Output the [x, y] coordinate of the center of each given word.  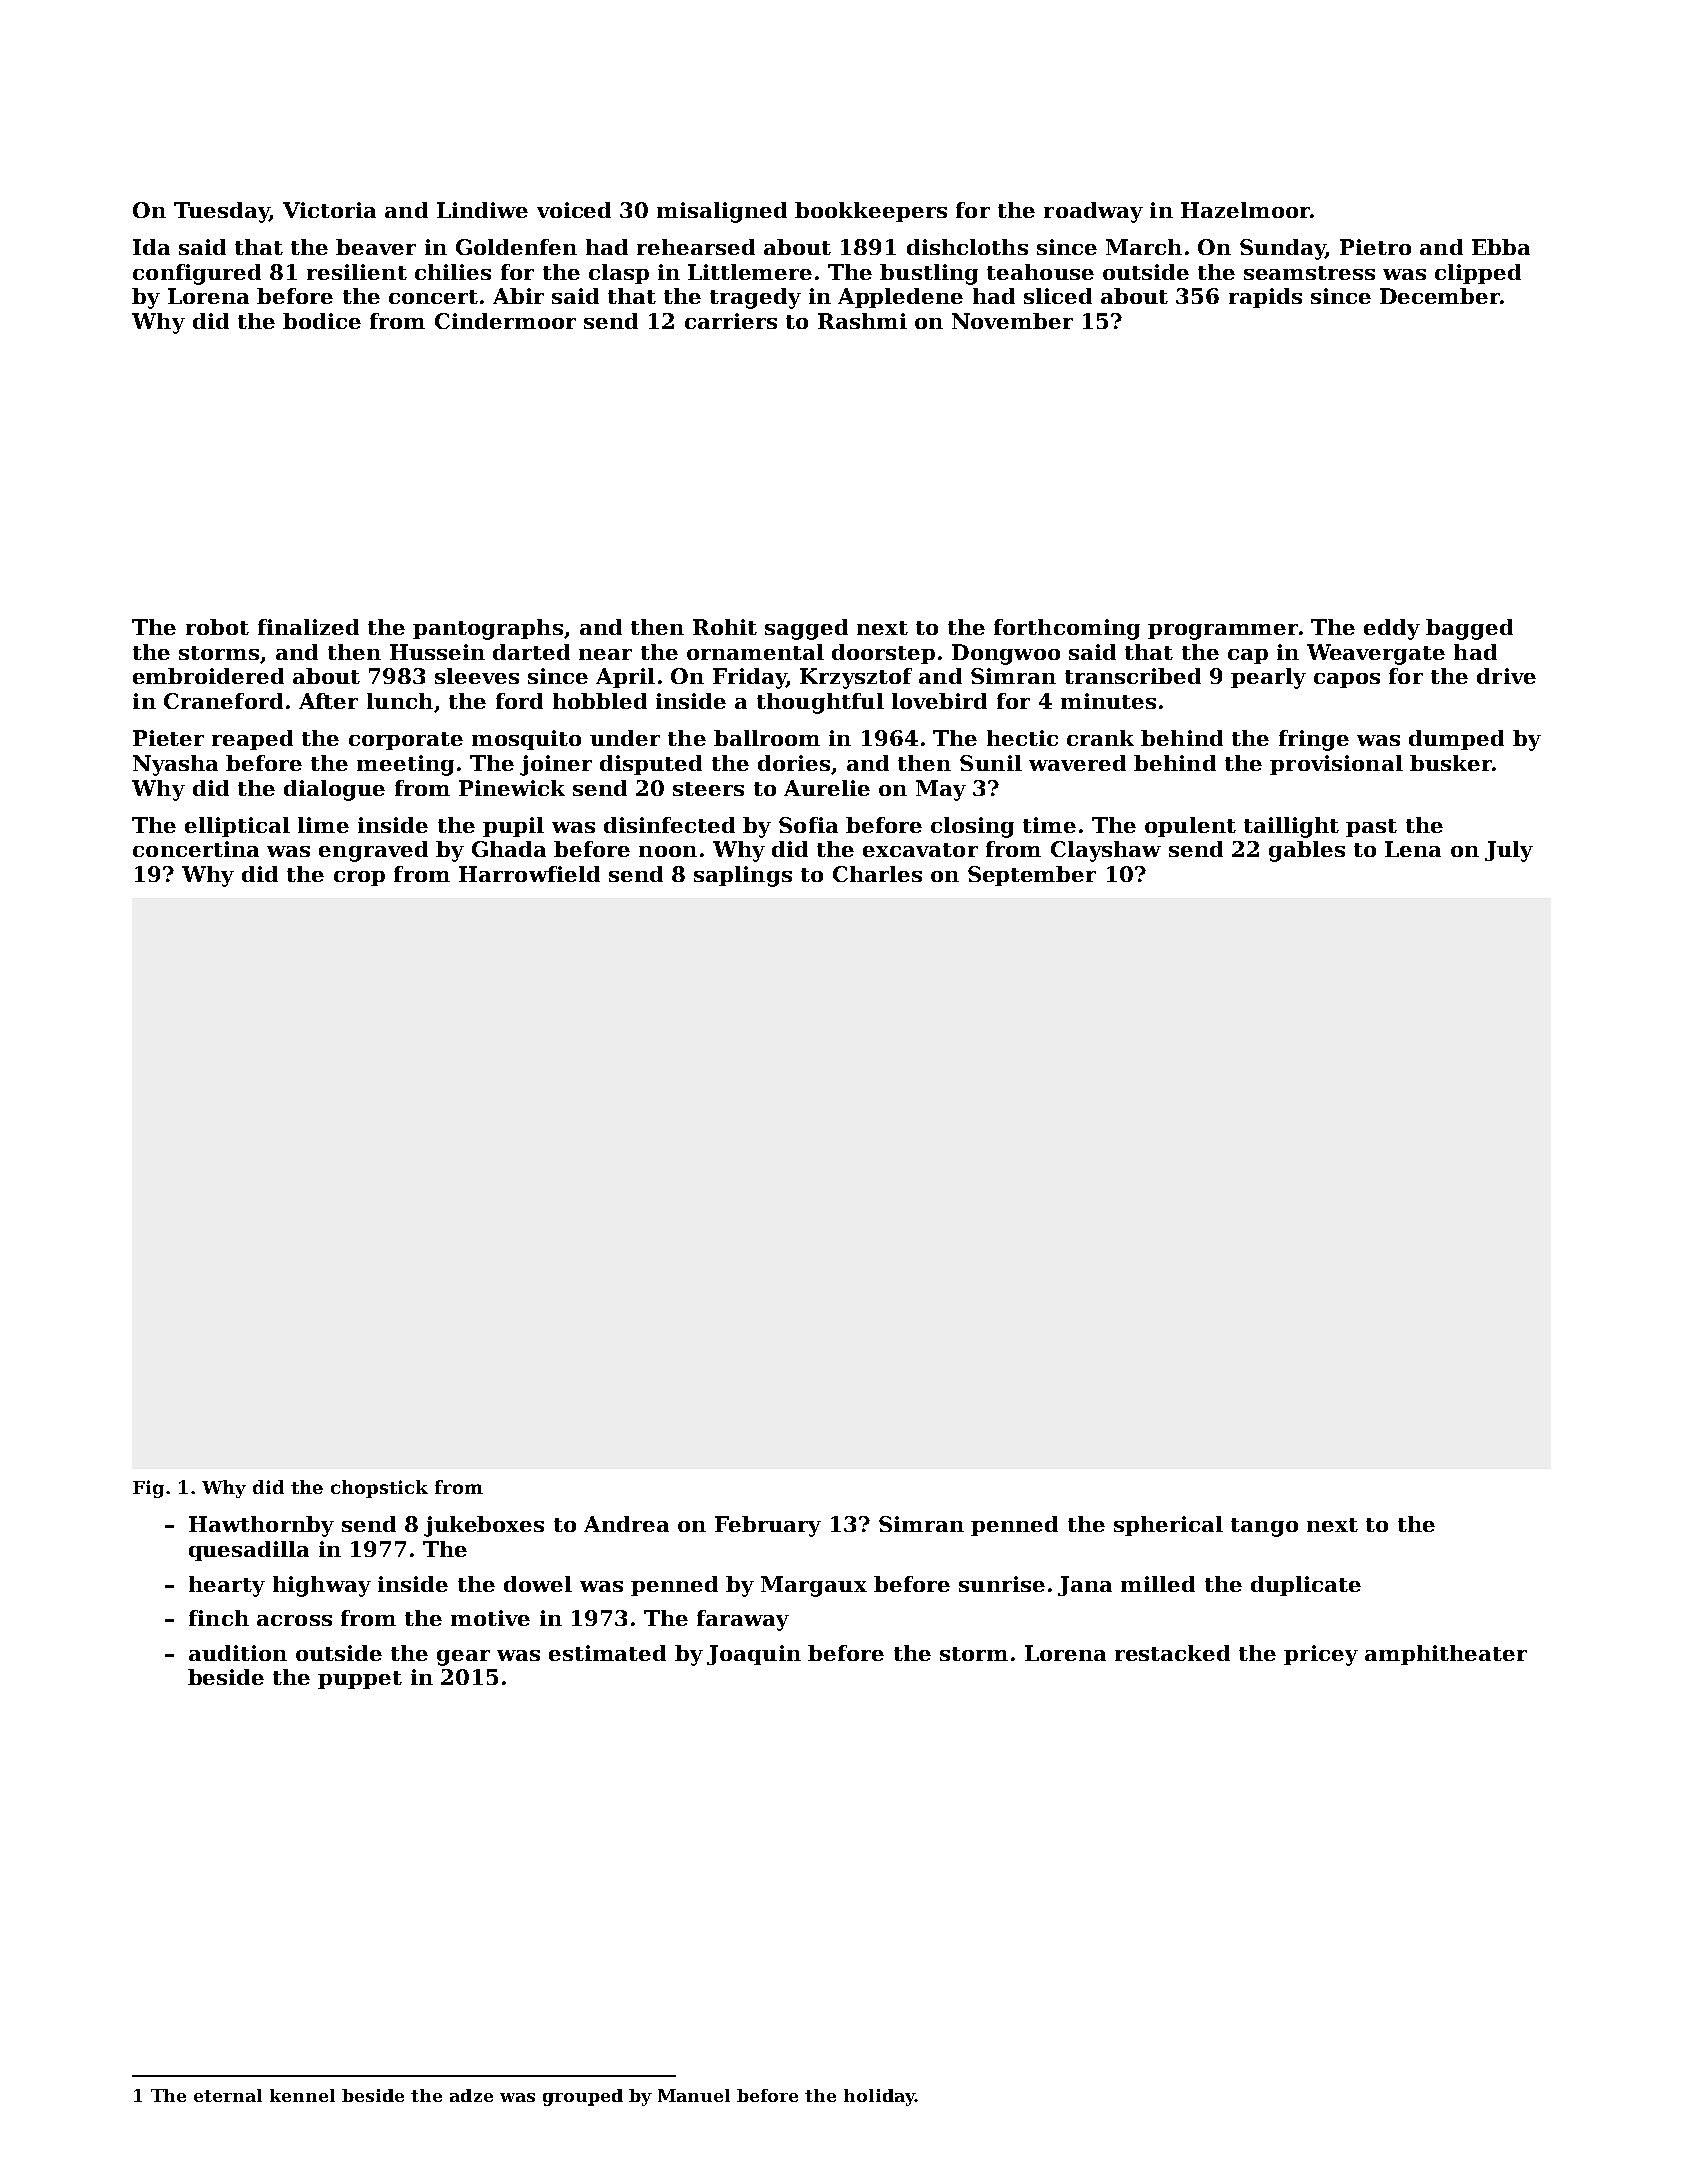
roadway [1093, 212]
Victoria [329, 210]
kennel [302, 2095]
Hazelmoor [1245, 210]
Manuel [694, 2095]
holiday [879, 2097]
